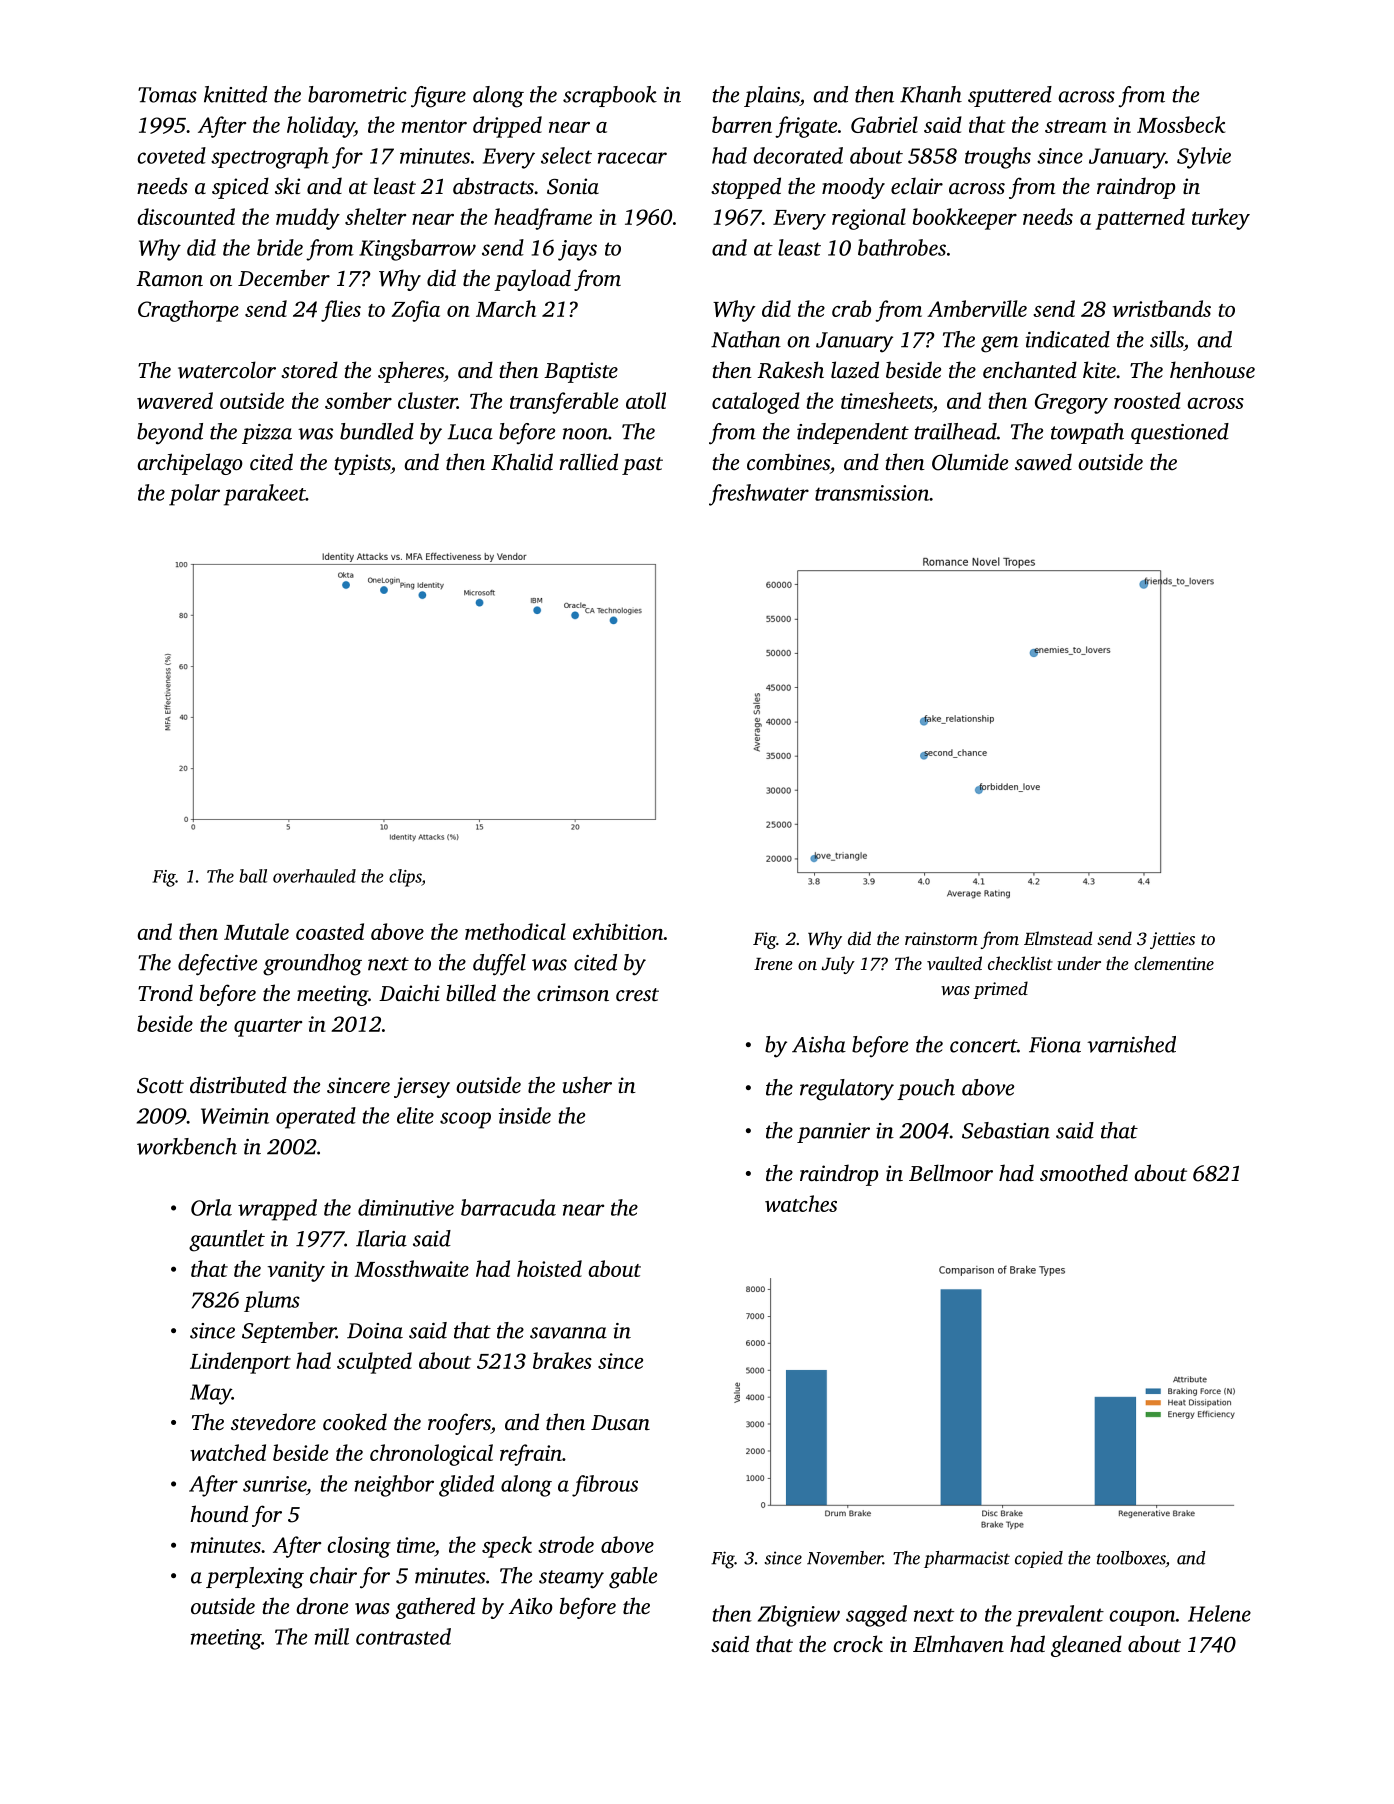 Image resolution: width=1394 pixels, height=1804 pixels. What do you see at coordinates (1219, 1613) in the document?
I see `Helene` at bounding box center [1219, 1613].
